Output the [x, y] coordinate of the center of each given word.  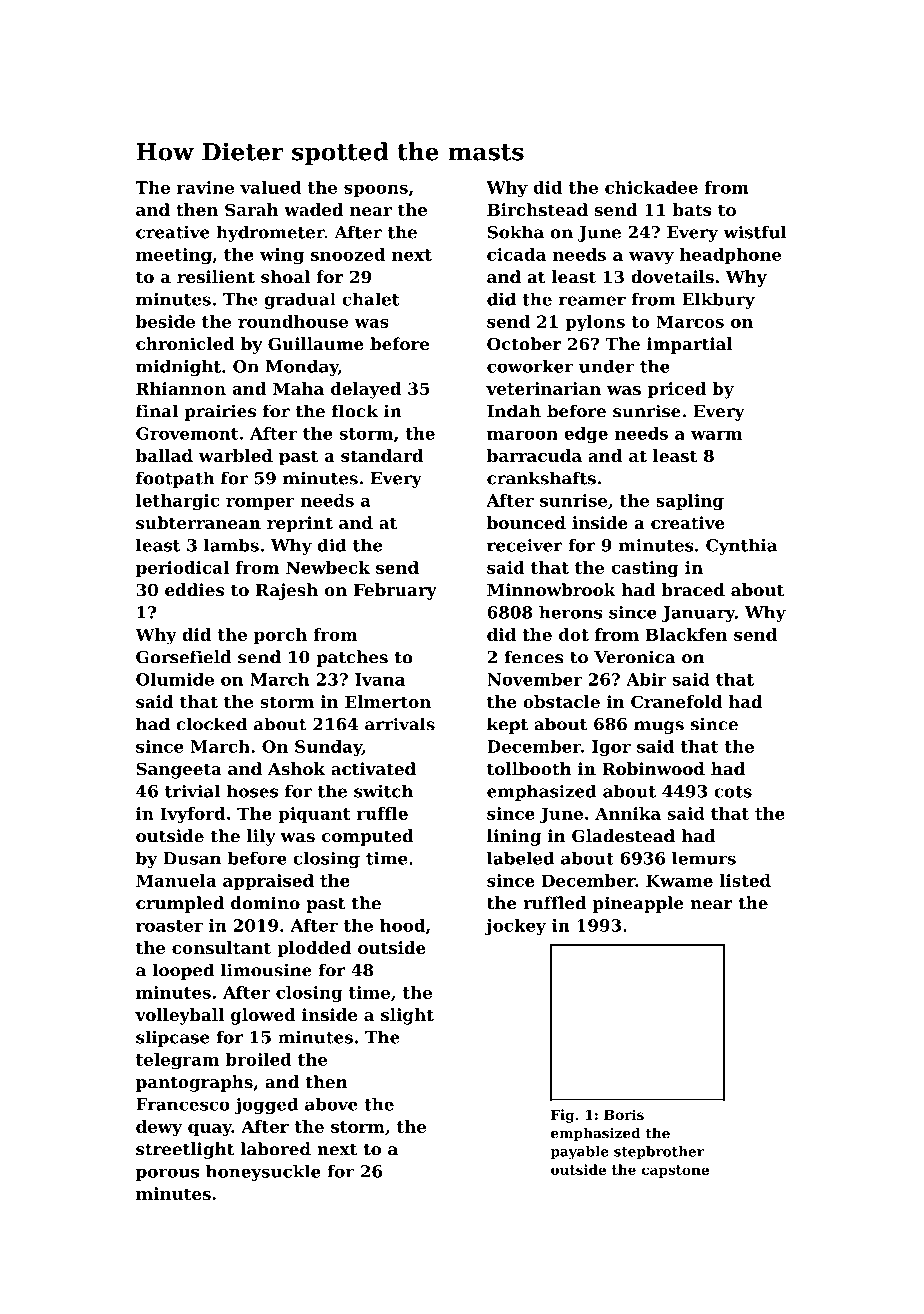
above [331, 1104]
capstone [675, 1171]
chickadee [651, 187]
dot [574, 634]
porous [167, 1174]
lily [261, 837]
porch [280, 636]
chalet [371, 299]
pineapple [638, 904]
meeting [174, 256]
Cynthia [741, 546]
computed [368, 837]
